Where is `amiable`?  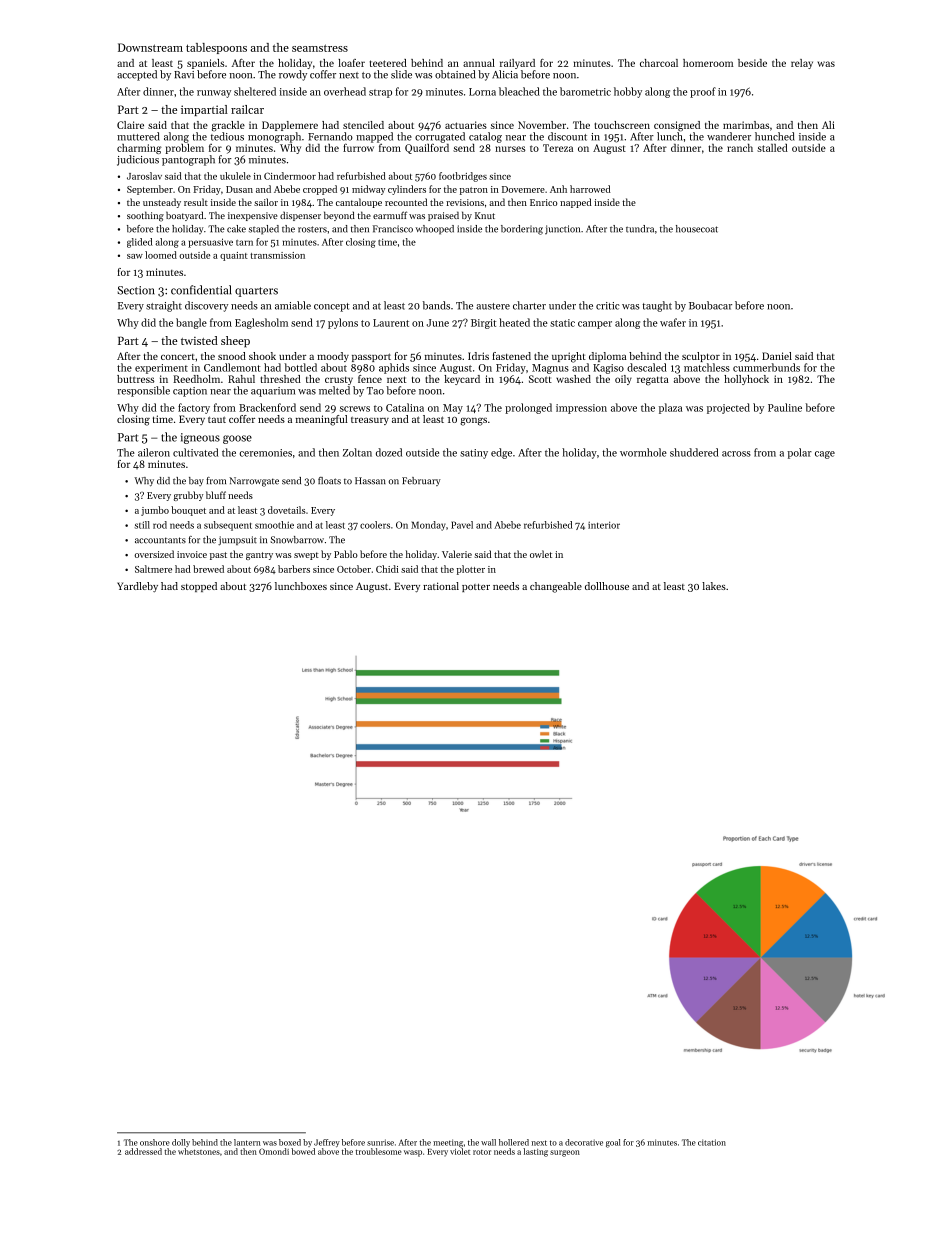
amiable is located at coordinates (293, 305).
